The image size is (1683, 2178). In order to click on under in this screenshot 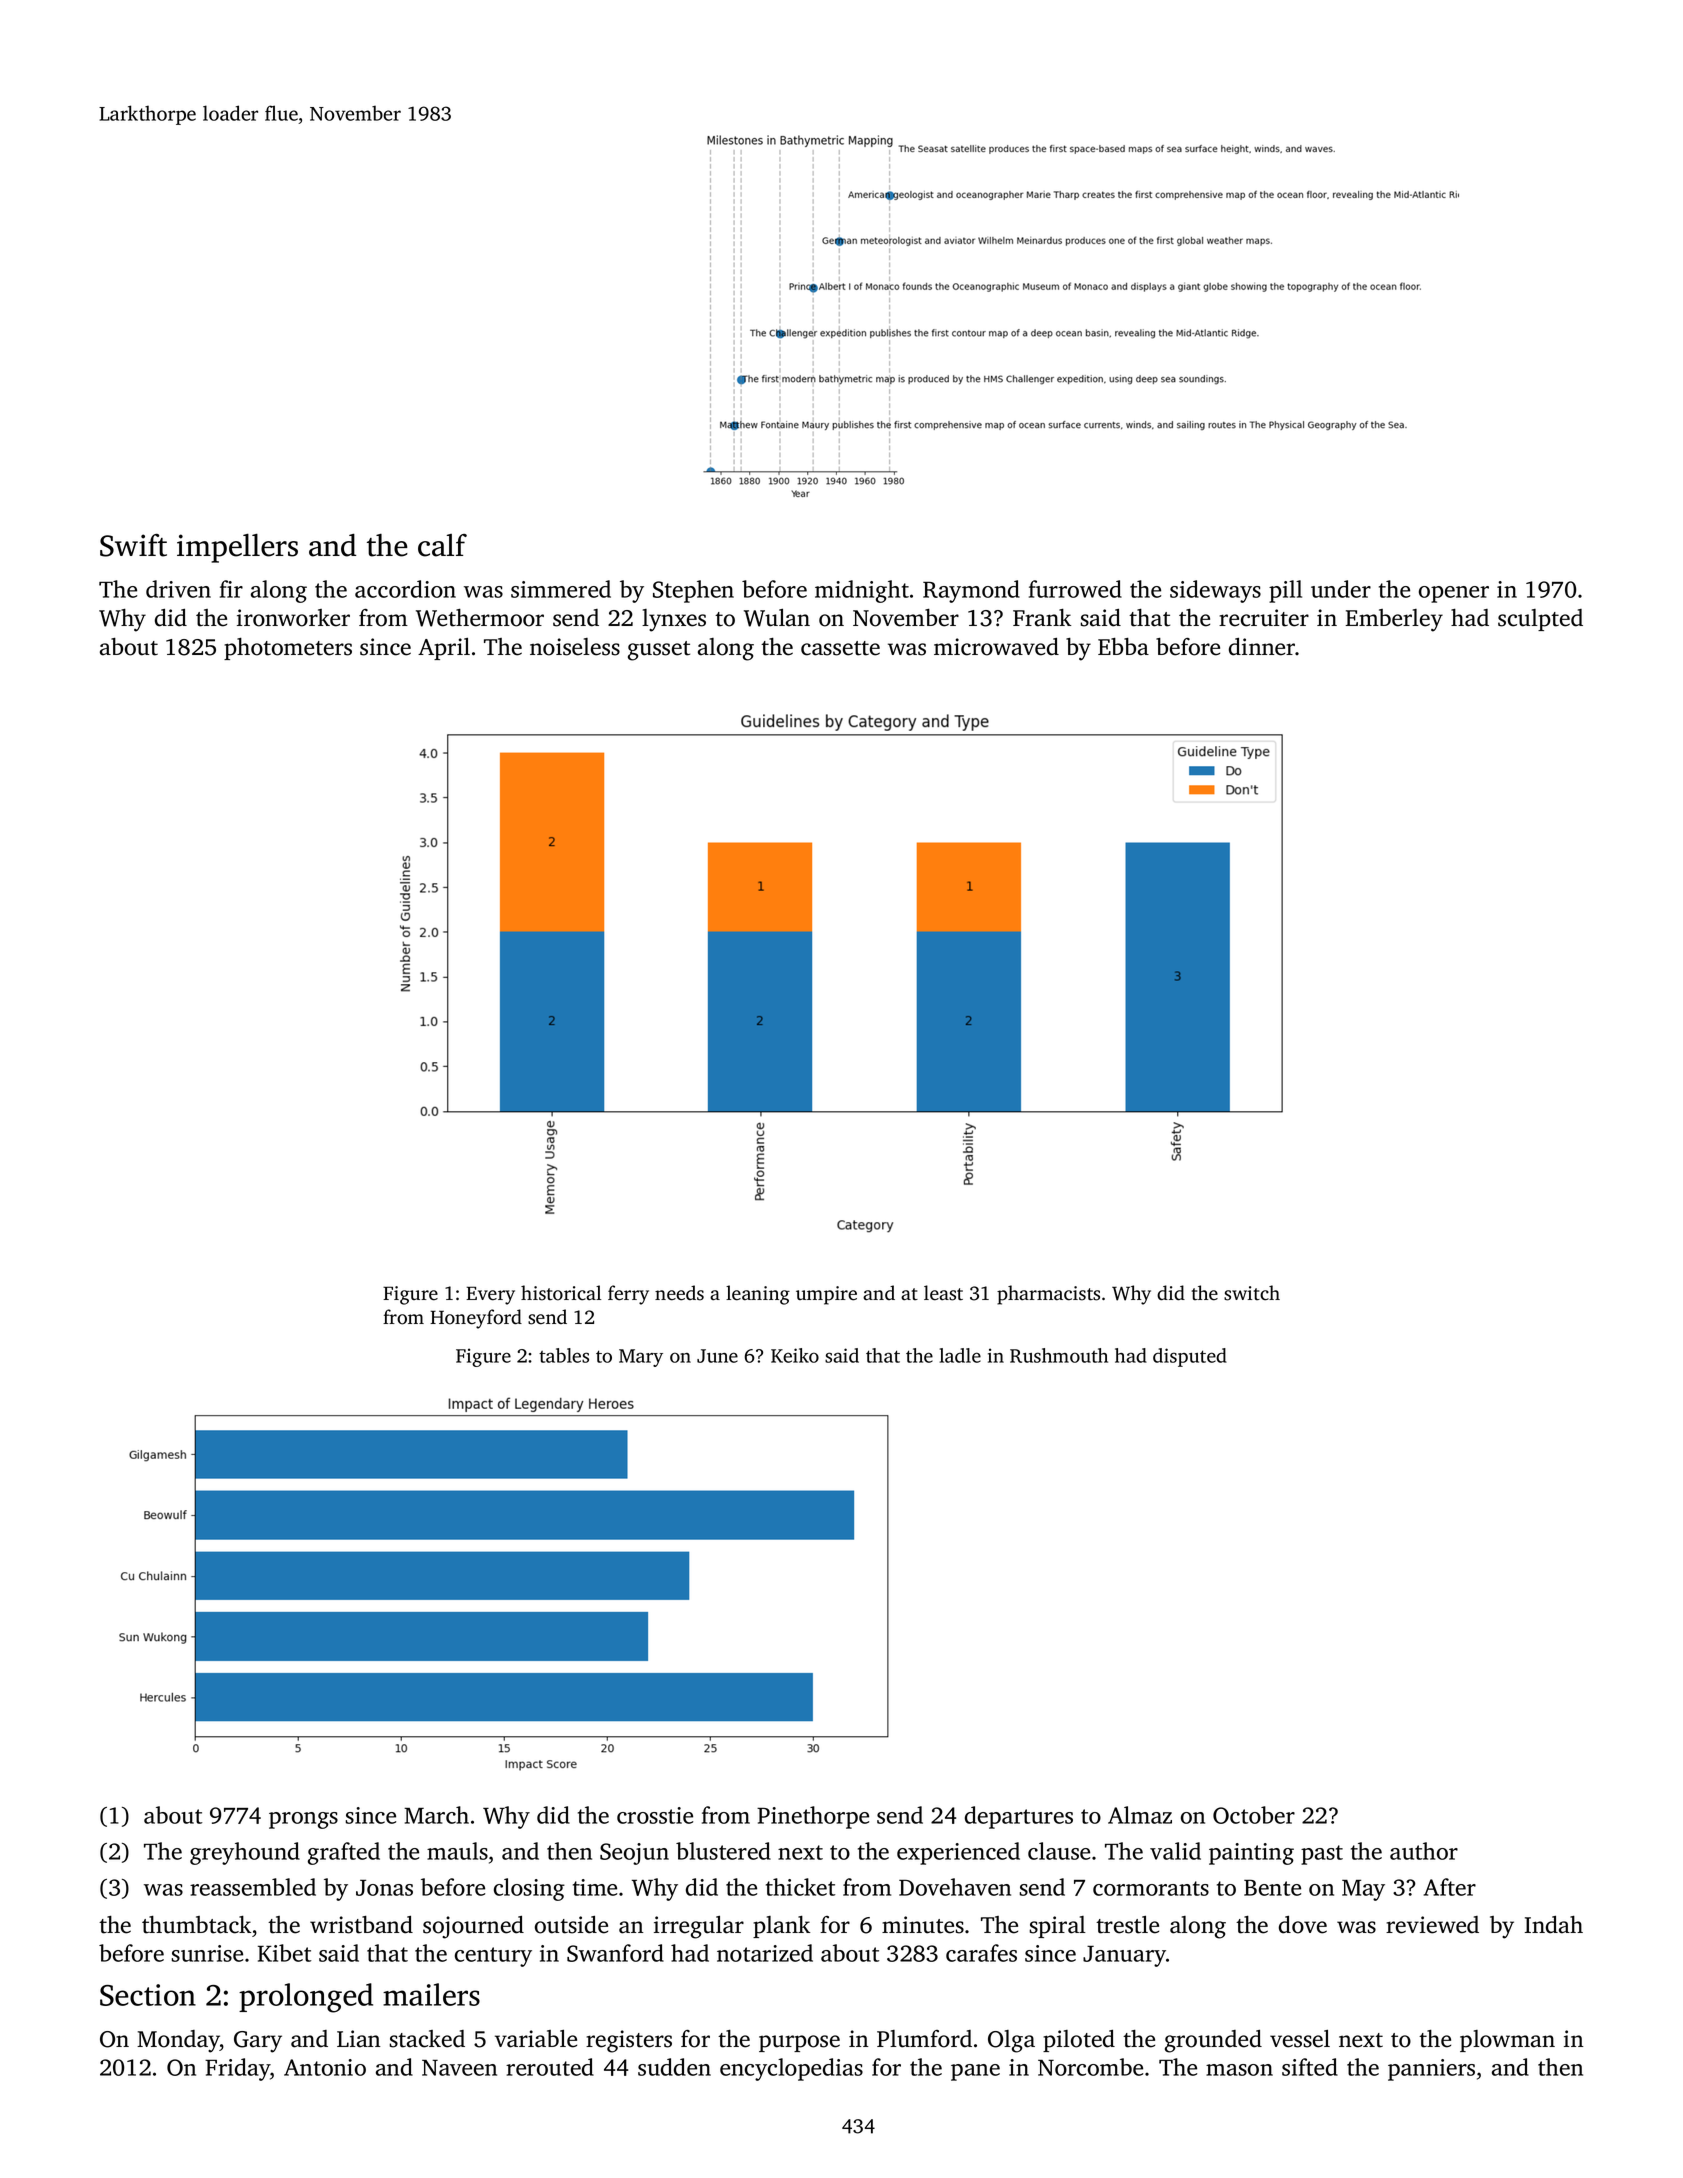, I will do `click(1341, 589)`.
